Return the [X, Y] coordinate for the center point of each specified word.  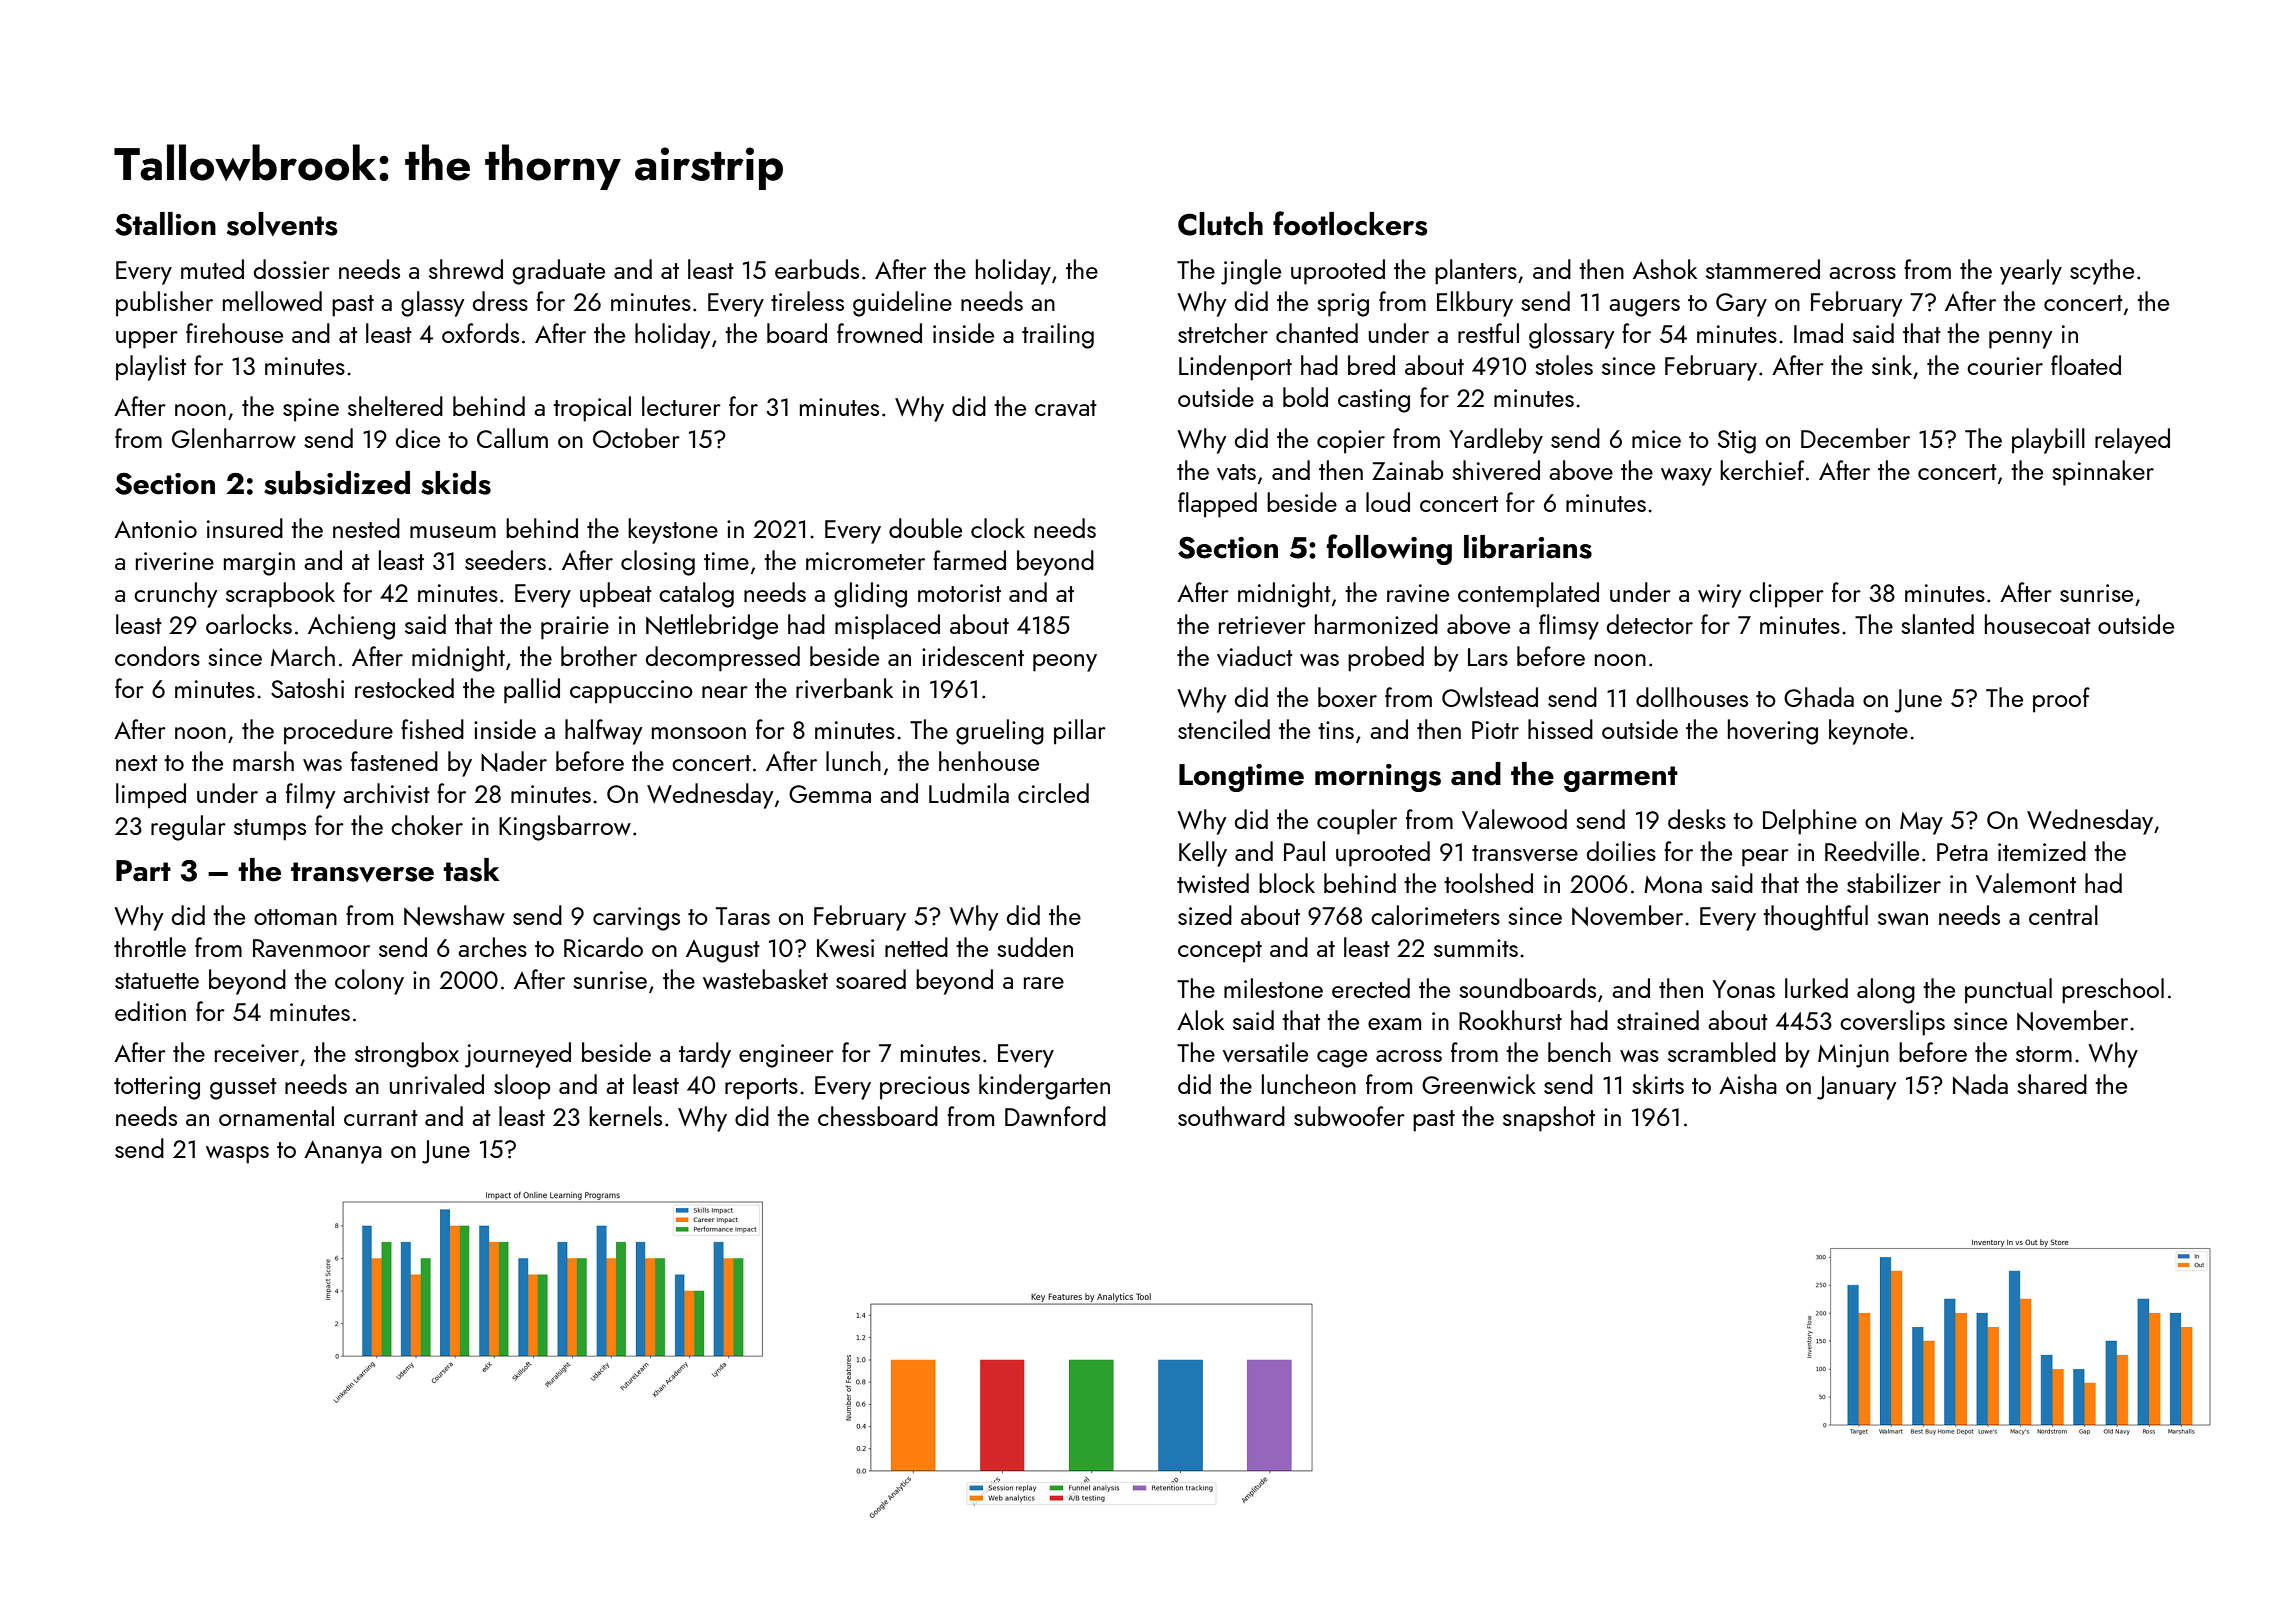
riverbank [844, 688]
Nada [1980, 1084]
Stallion [165, 224]
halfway [604, 732]
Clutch [1220, 224]
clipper [1786, 595]
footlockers [1350, 223]
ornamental [276, 1116]
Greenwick [1479, 1084]
